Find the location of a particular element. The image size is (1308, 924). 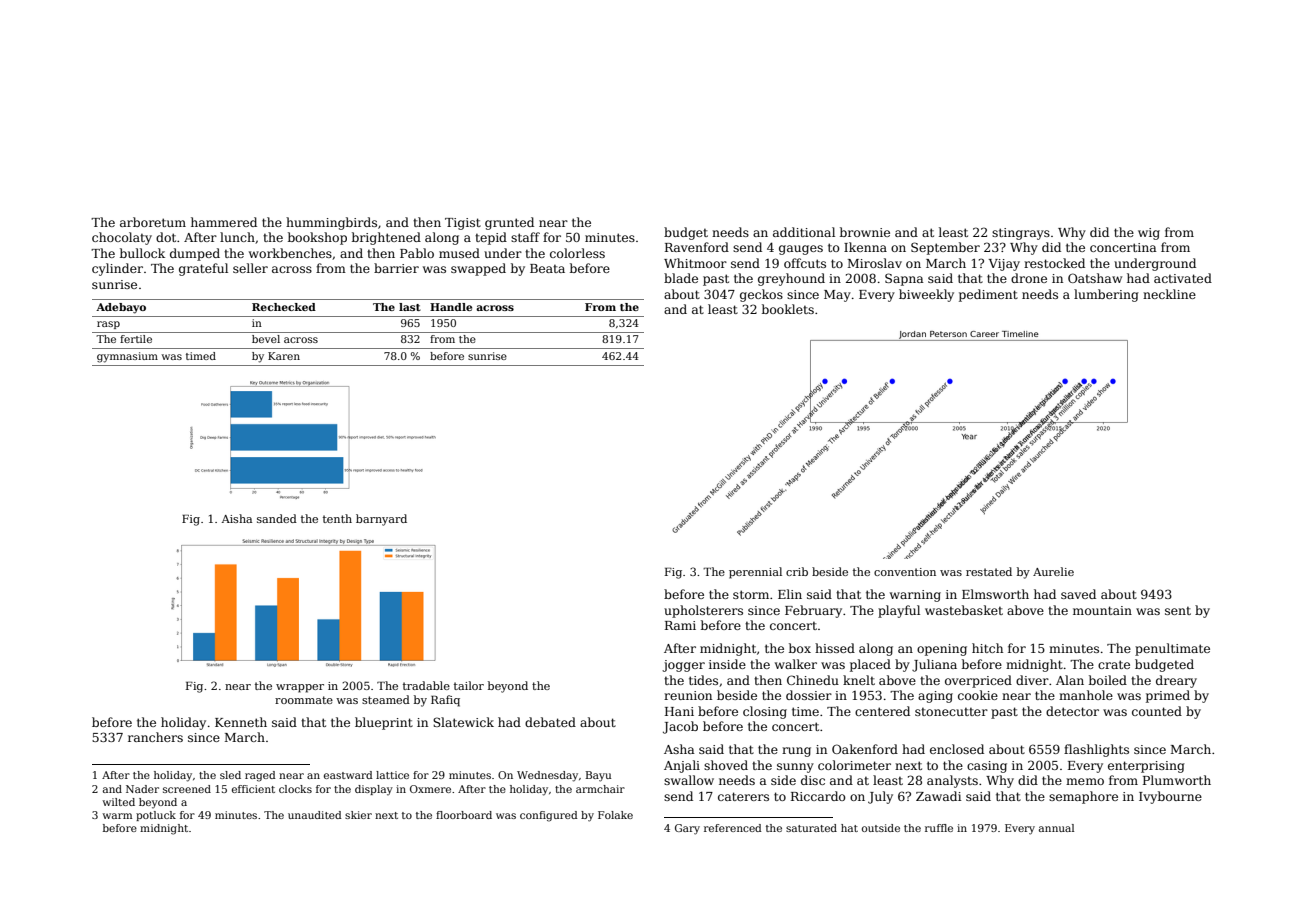

crib is located at coordinates (797, 571).
